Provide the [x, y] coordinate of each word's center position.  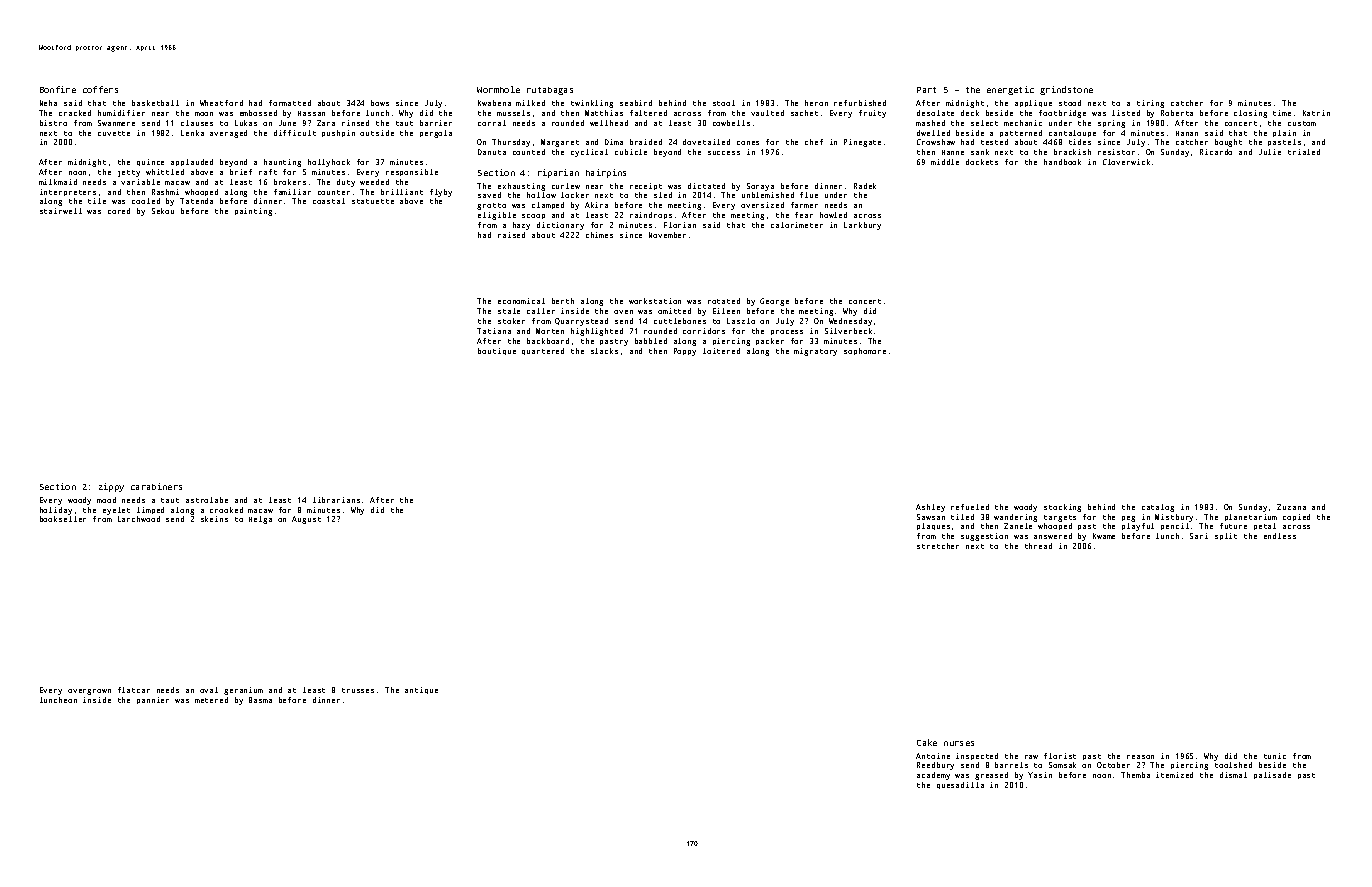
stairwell [61, 211]
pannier [153, 700]
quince [150, 162]
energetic [1010, 90]
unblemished [768, 195]
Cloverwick [1126, 162]
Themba [1135, 775]
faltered [648, 113]
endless [1280, 536]
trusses [358, 690]
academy [933, 776]
